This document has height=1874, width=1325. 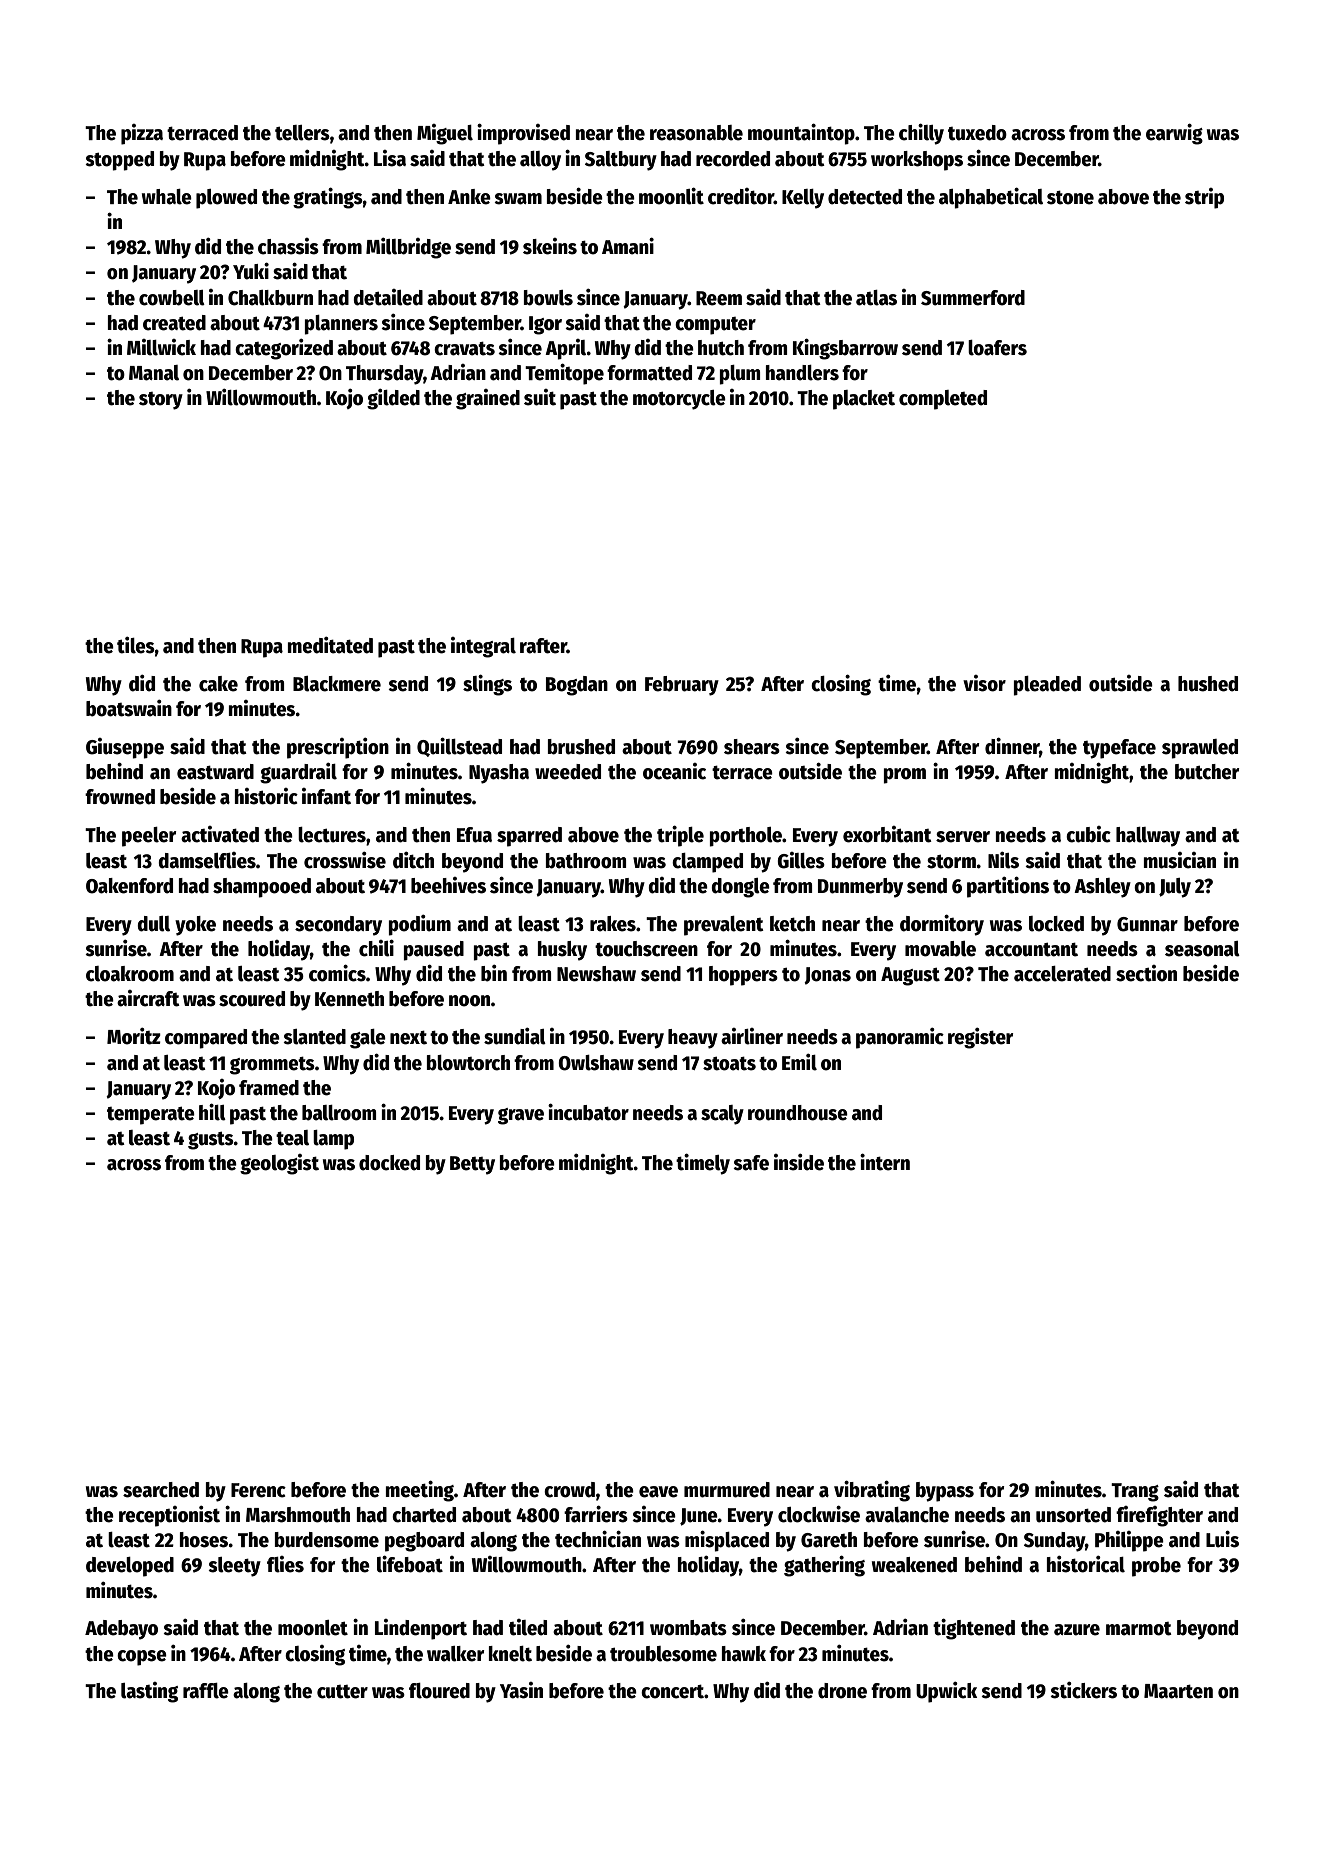 I want to click on temperate, so click(x=151, y=1116).
